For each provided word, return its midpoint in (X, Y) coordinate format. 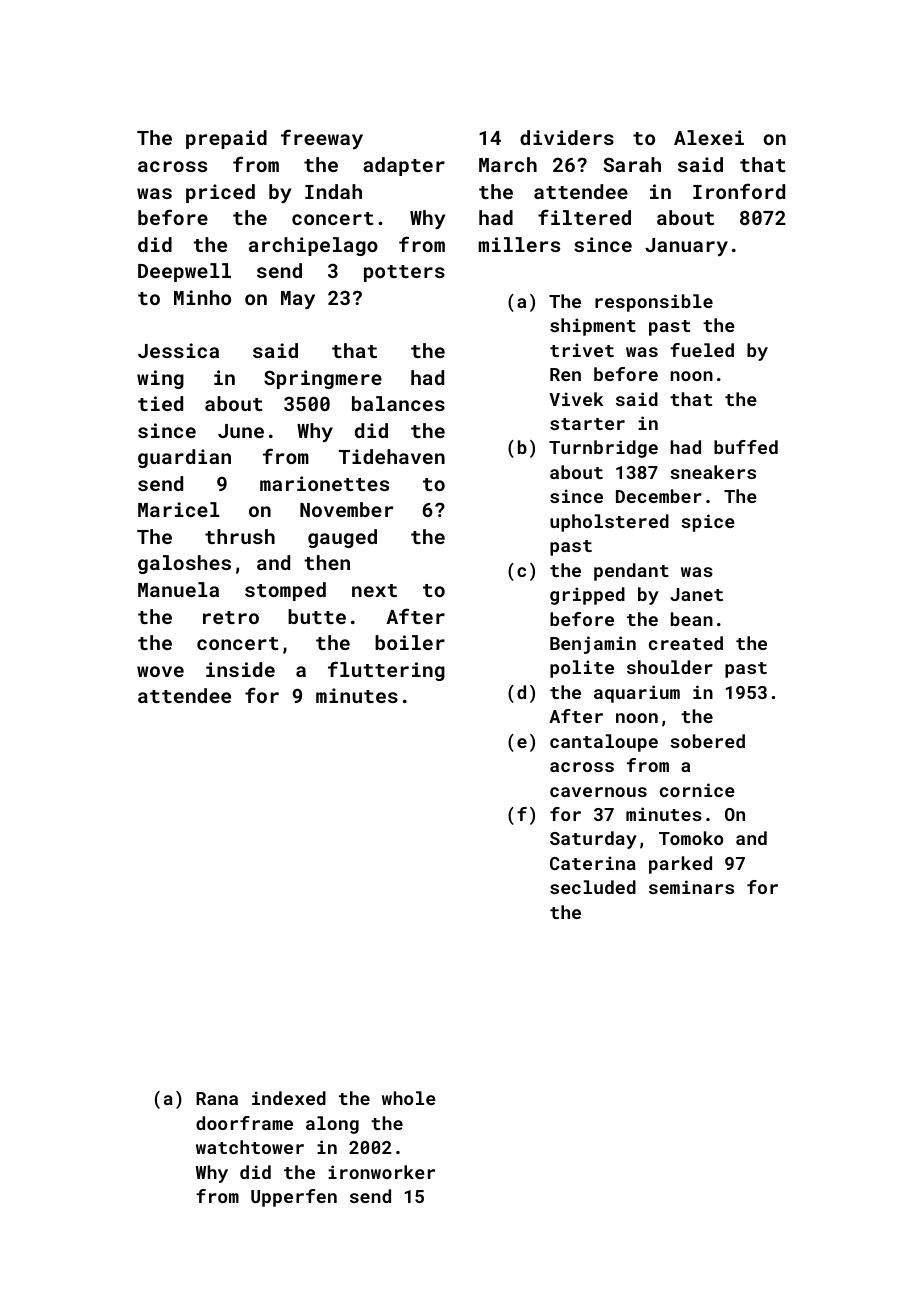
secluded (593, 887)
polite (582, 669)
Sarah (632, 164)
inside (240, 669)
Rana (217, 1098)
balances (398, 403)
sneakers (713, 472)
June (241, 431)
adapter (404, 166)
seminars (691, 887)
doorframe (244, 1123)
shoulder (670, 667)
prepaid (226, 139)
